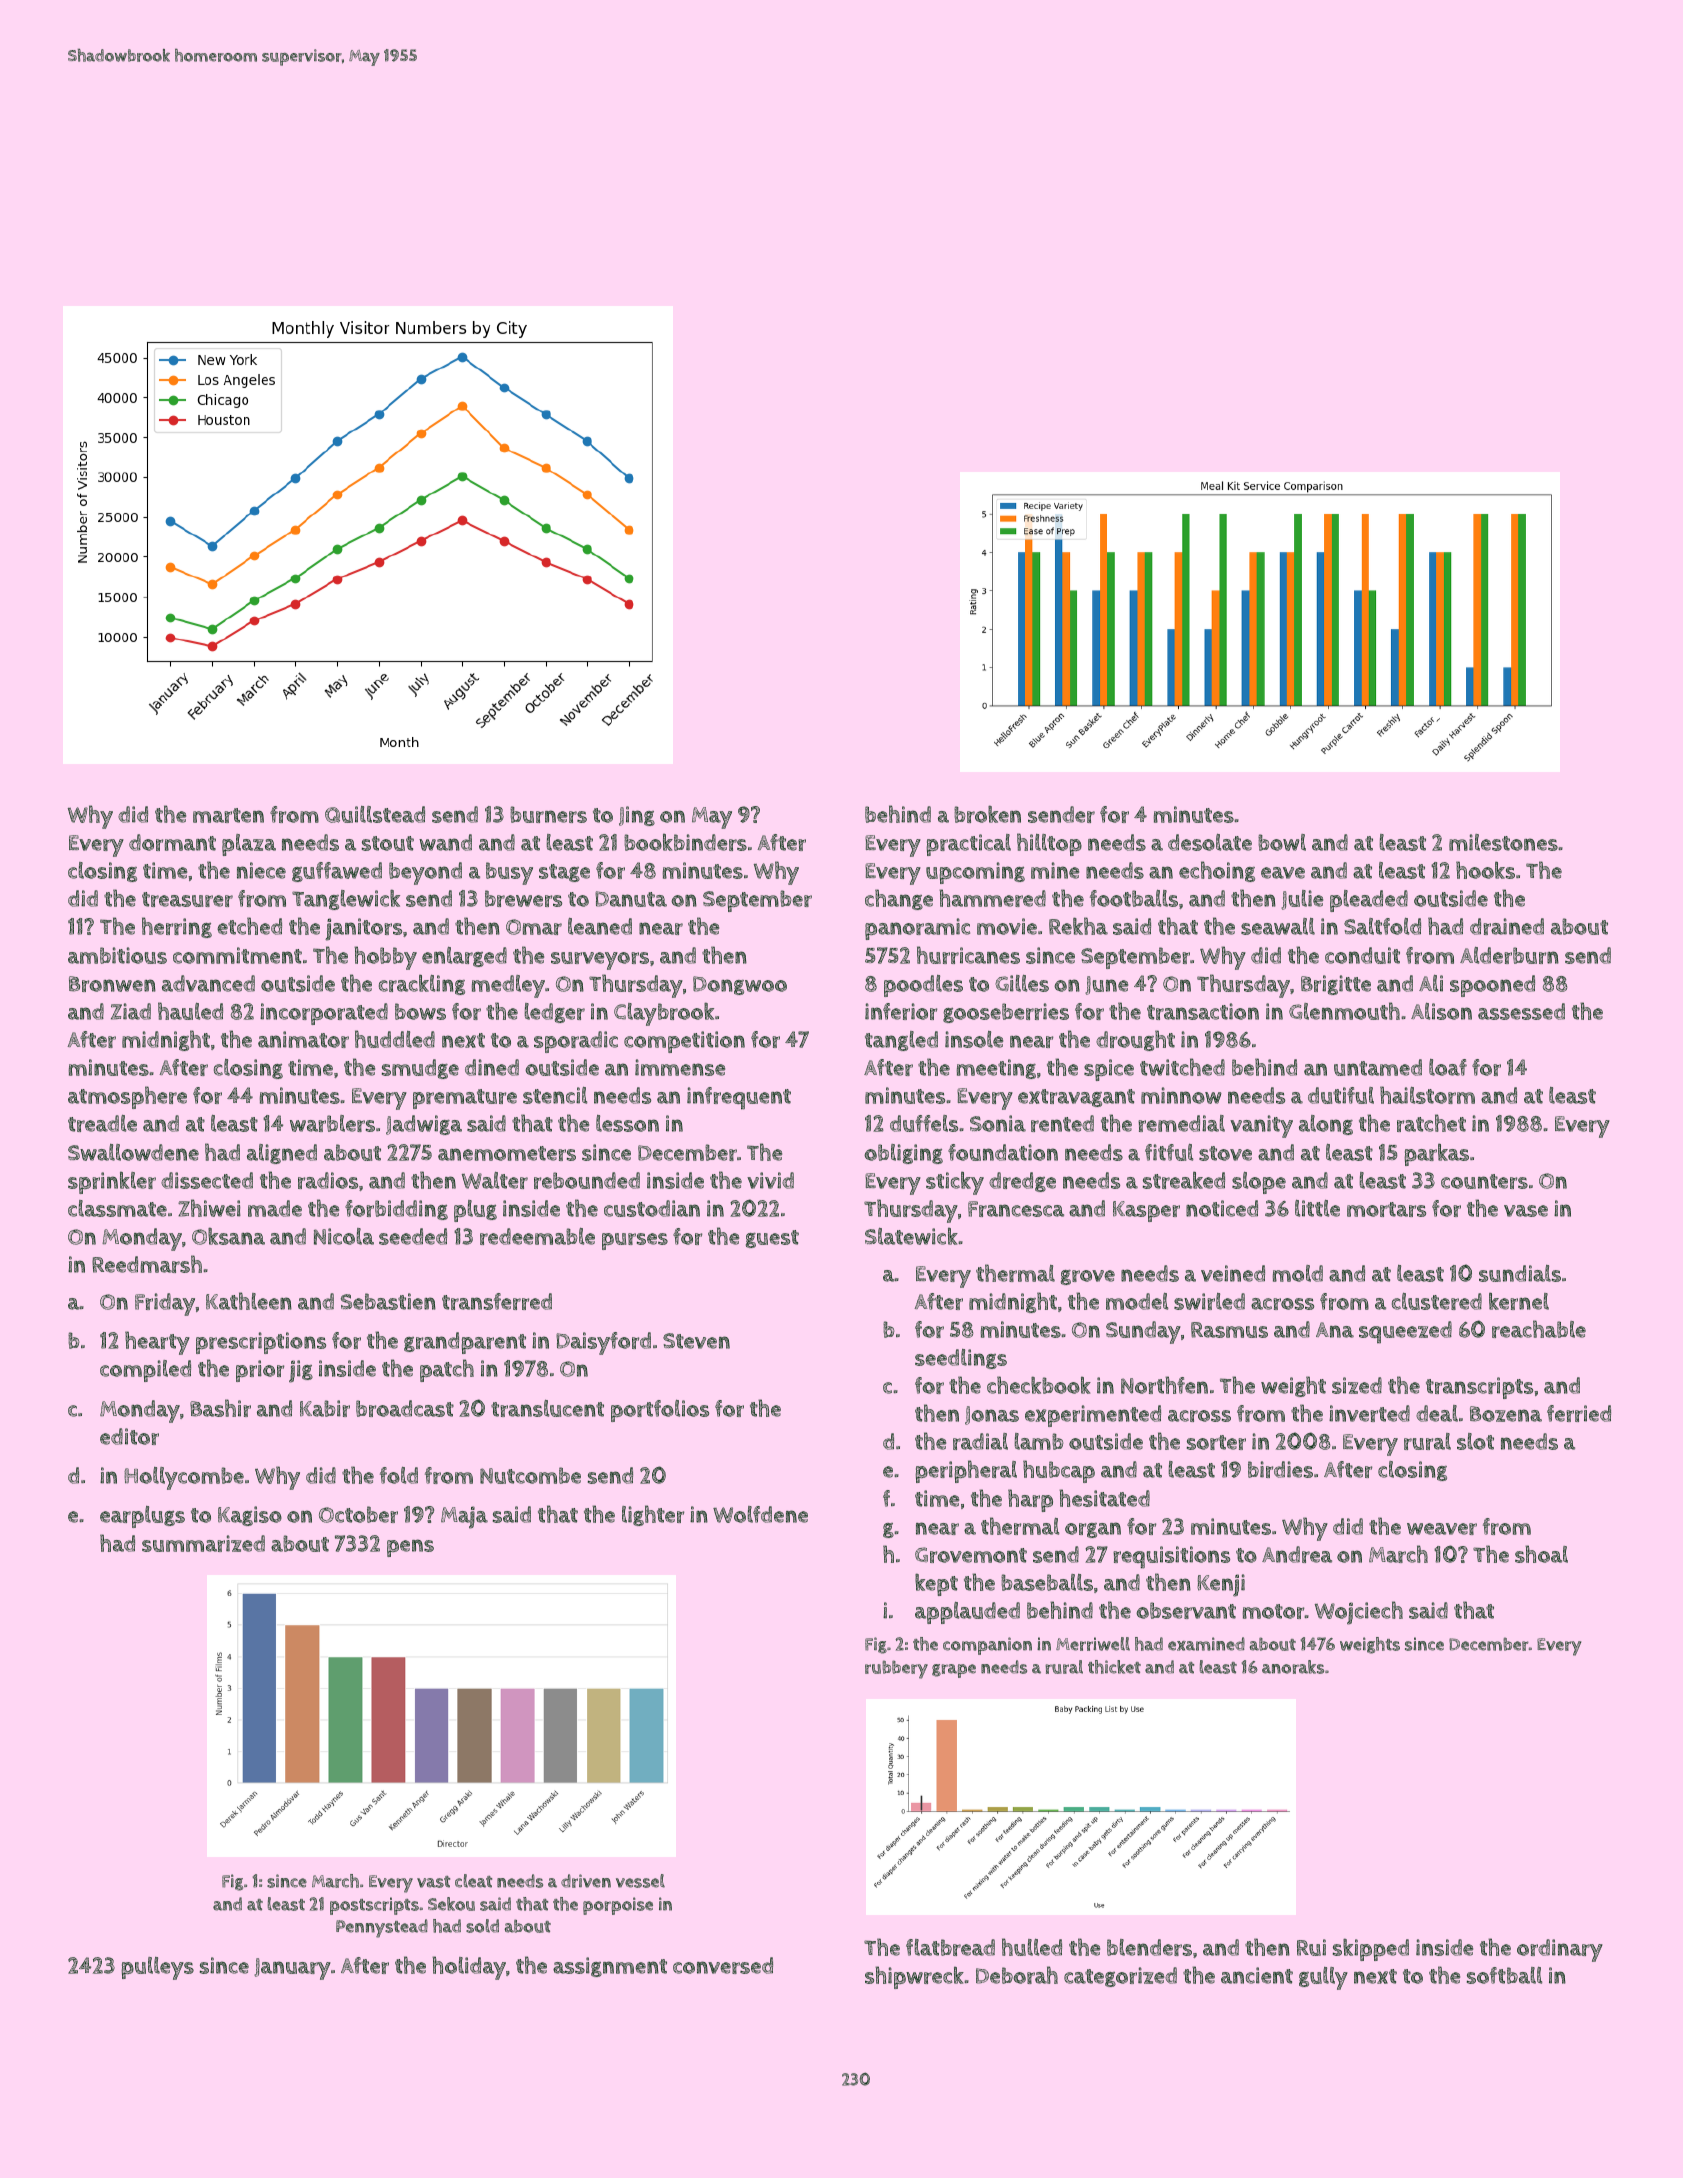 The image size is (1683, 2178). Describe the element at coordinates (901, 1011) in the screenshot. I see `inferior` at that location.
